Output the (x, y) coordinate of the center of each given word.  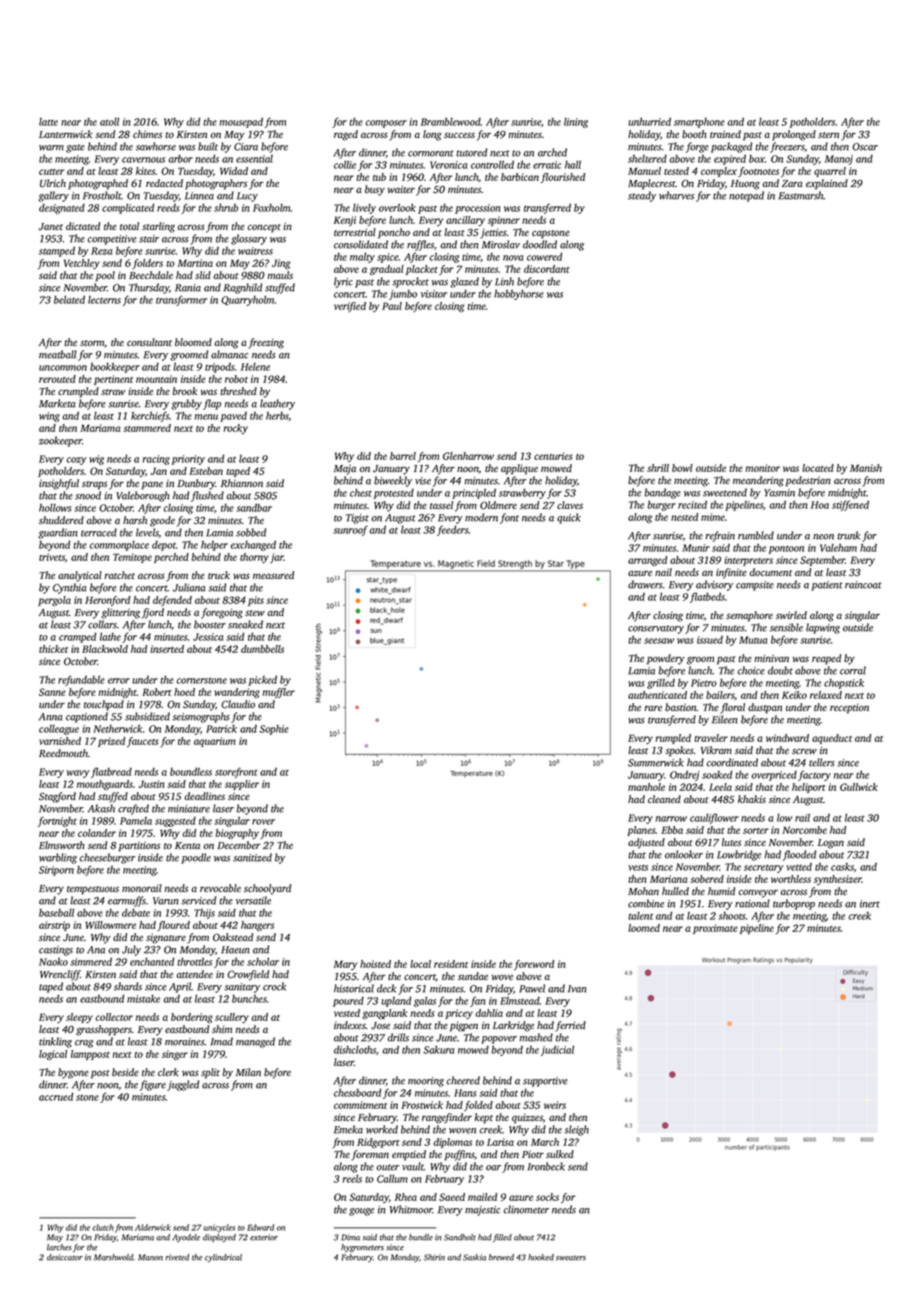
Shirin (434, 1257)
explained (827, 184)
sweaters (571, 1258)
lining (576, 123)
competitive (112, 240)
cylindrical (223, 1258)
